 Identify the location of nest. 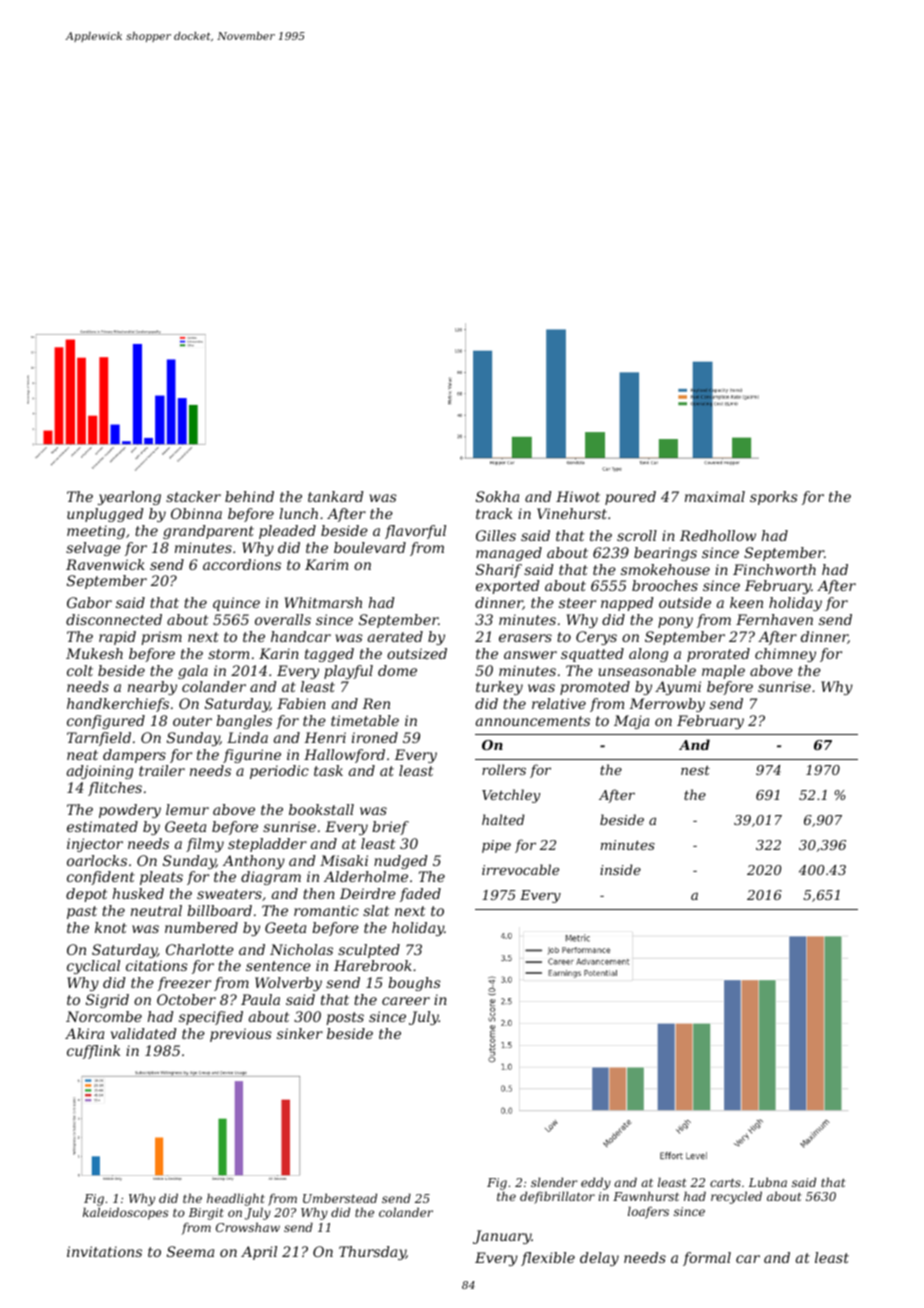
(695, 770).
